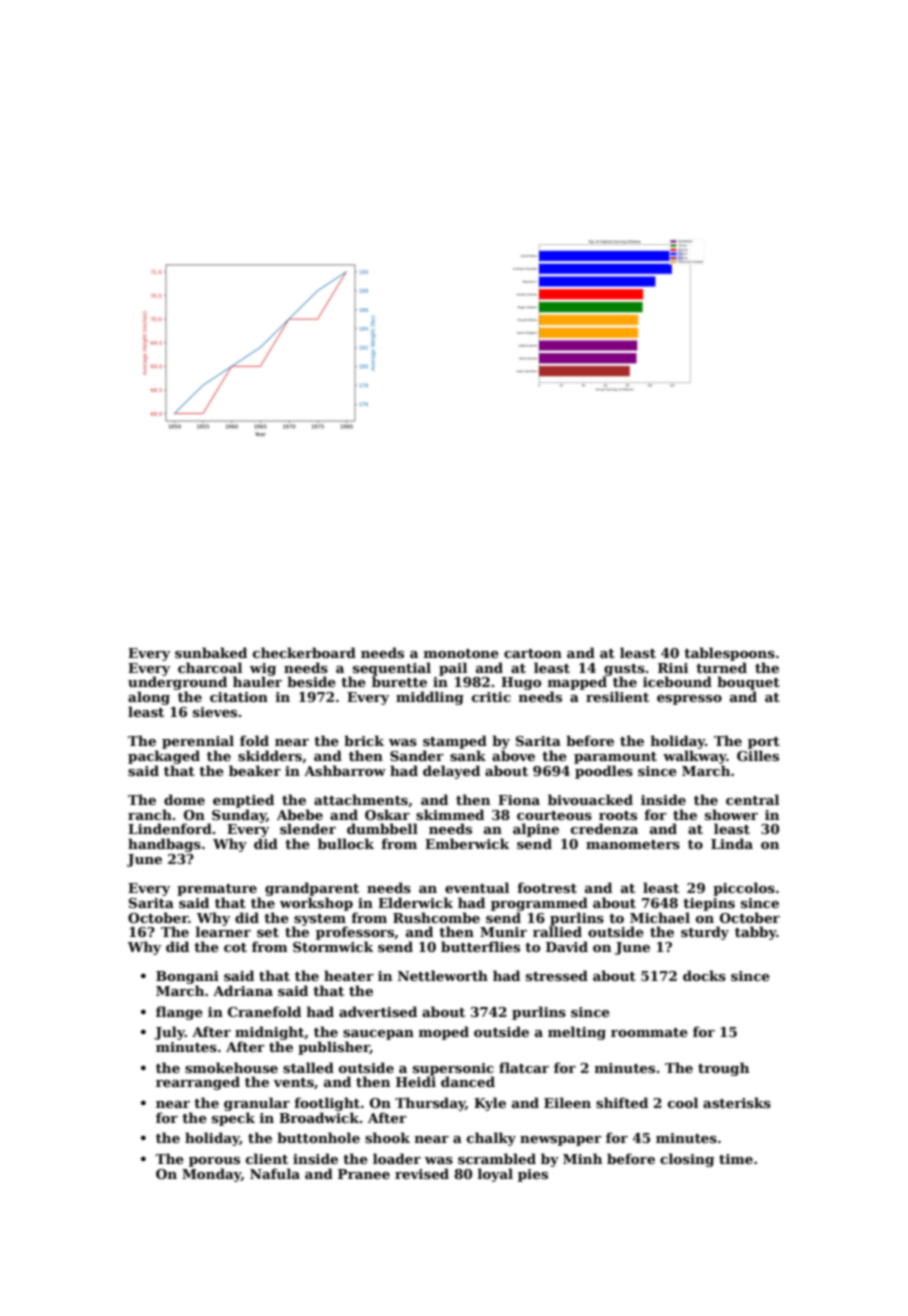  I want to click on espresso, so click(689, 700).
